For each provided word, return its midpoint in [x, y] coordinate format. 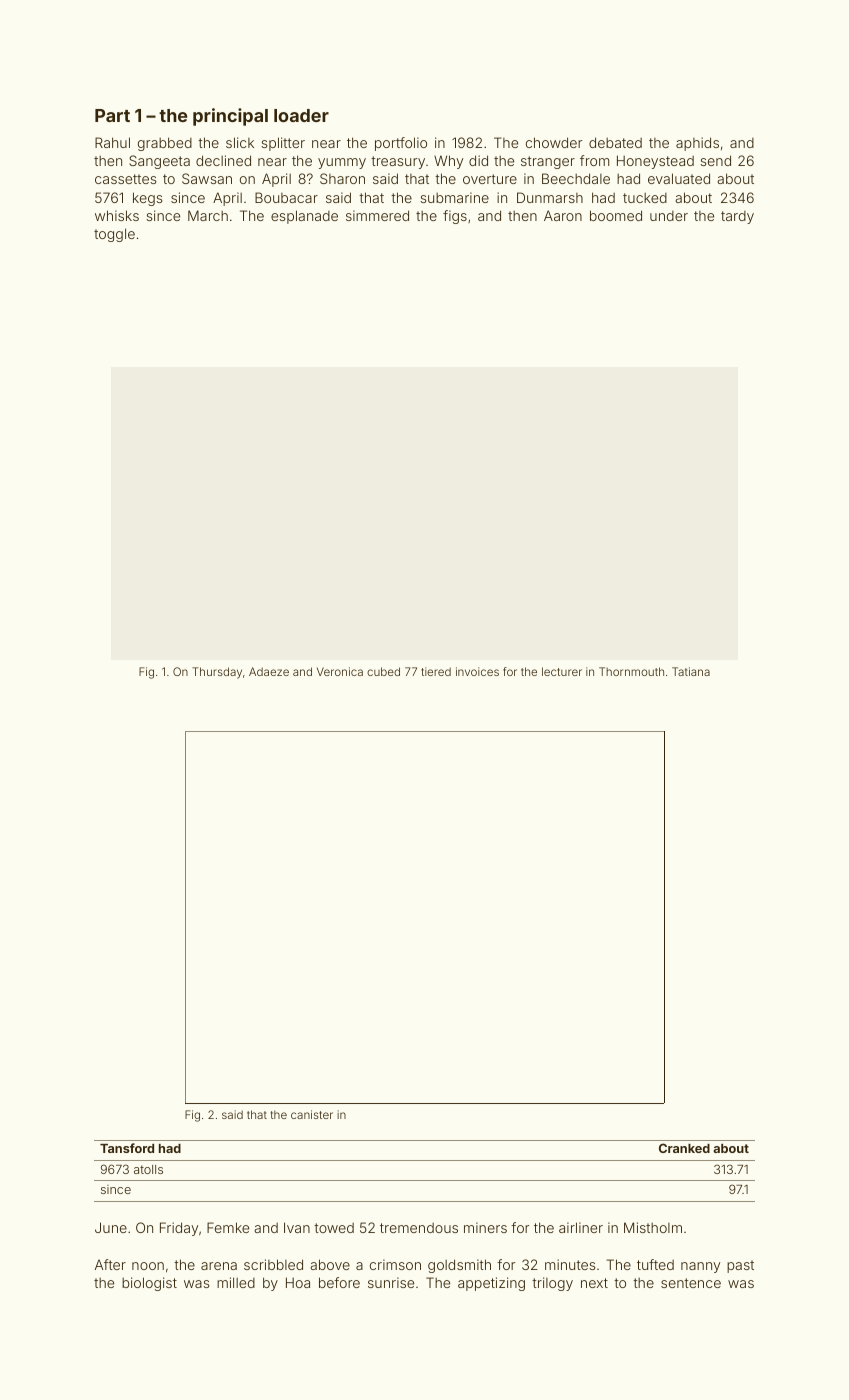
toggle [114, 235]
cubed [383, 671]
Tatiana [691, 671]
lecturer [562, 671]
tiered [436, 671]
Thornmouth [631, 671]
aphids [697, 144]
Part [112, 115]
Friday [179, 1229]
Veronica [340, 671]
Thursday [217, 673]
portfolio [401, 144]
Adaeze [269, 671]
